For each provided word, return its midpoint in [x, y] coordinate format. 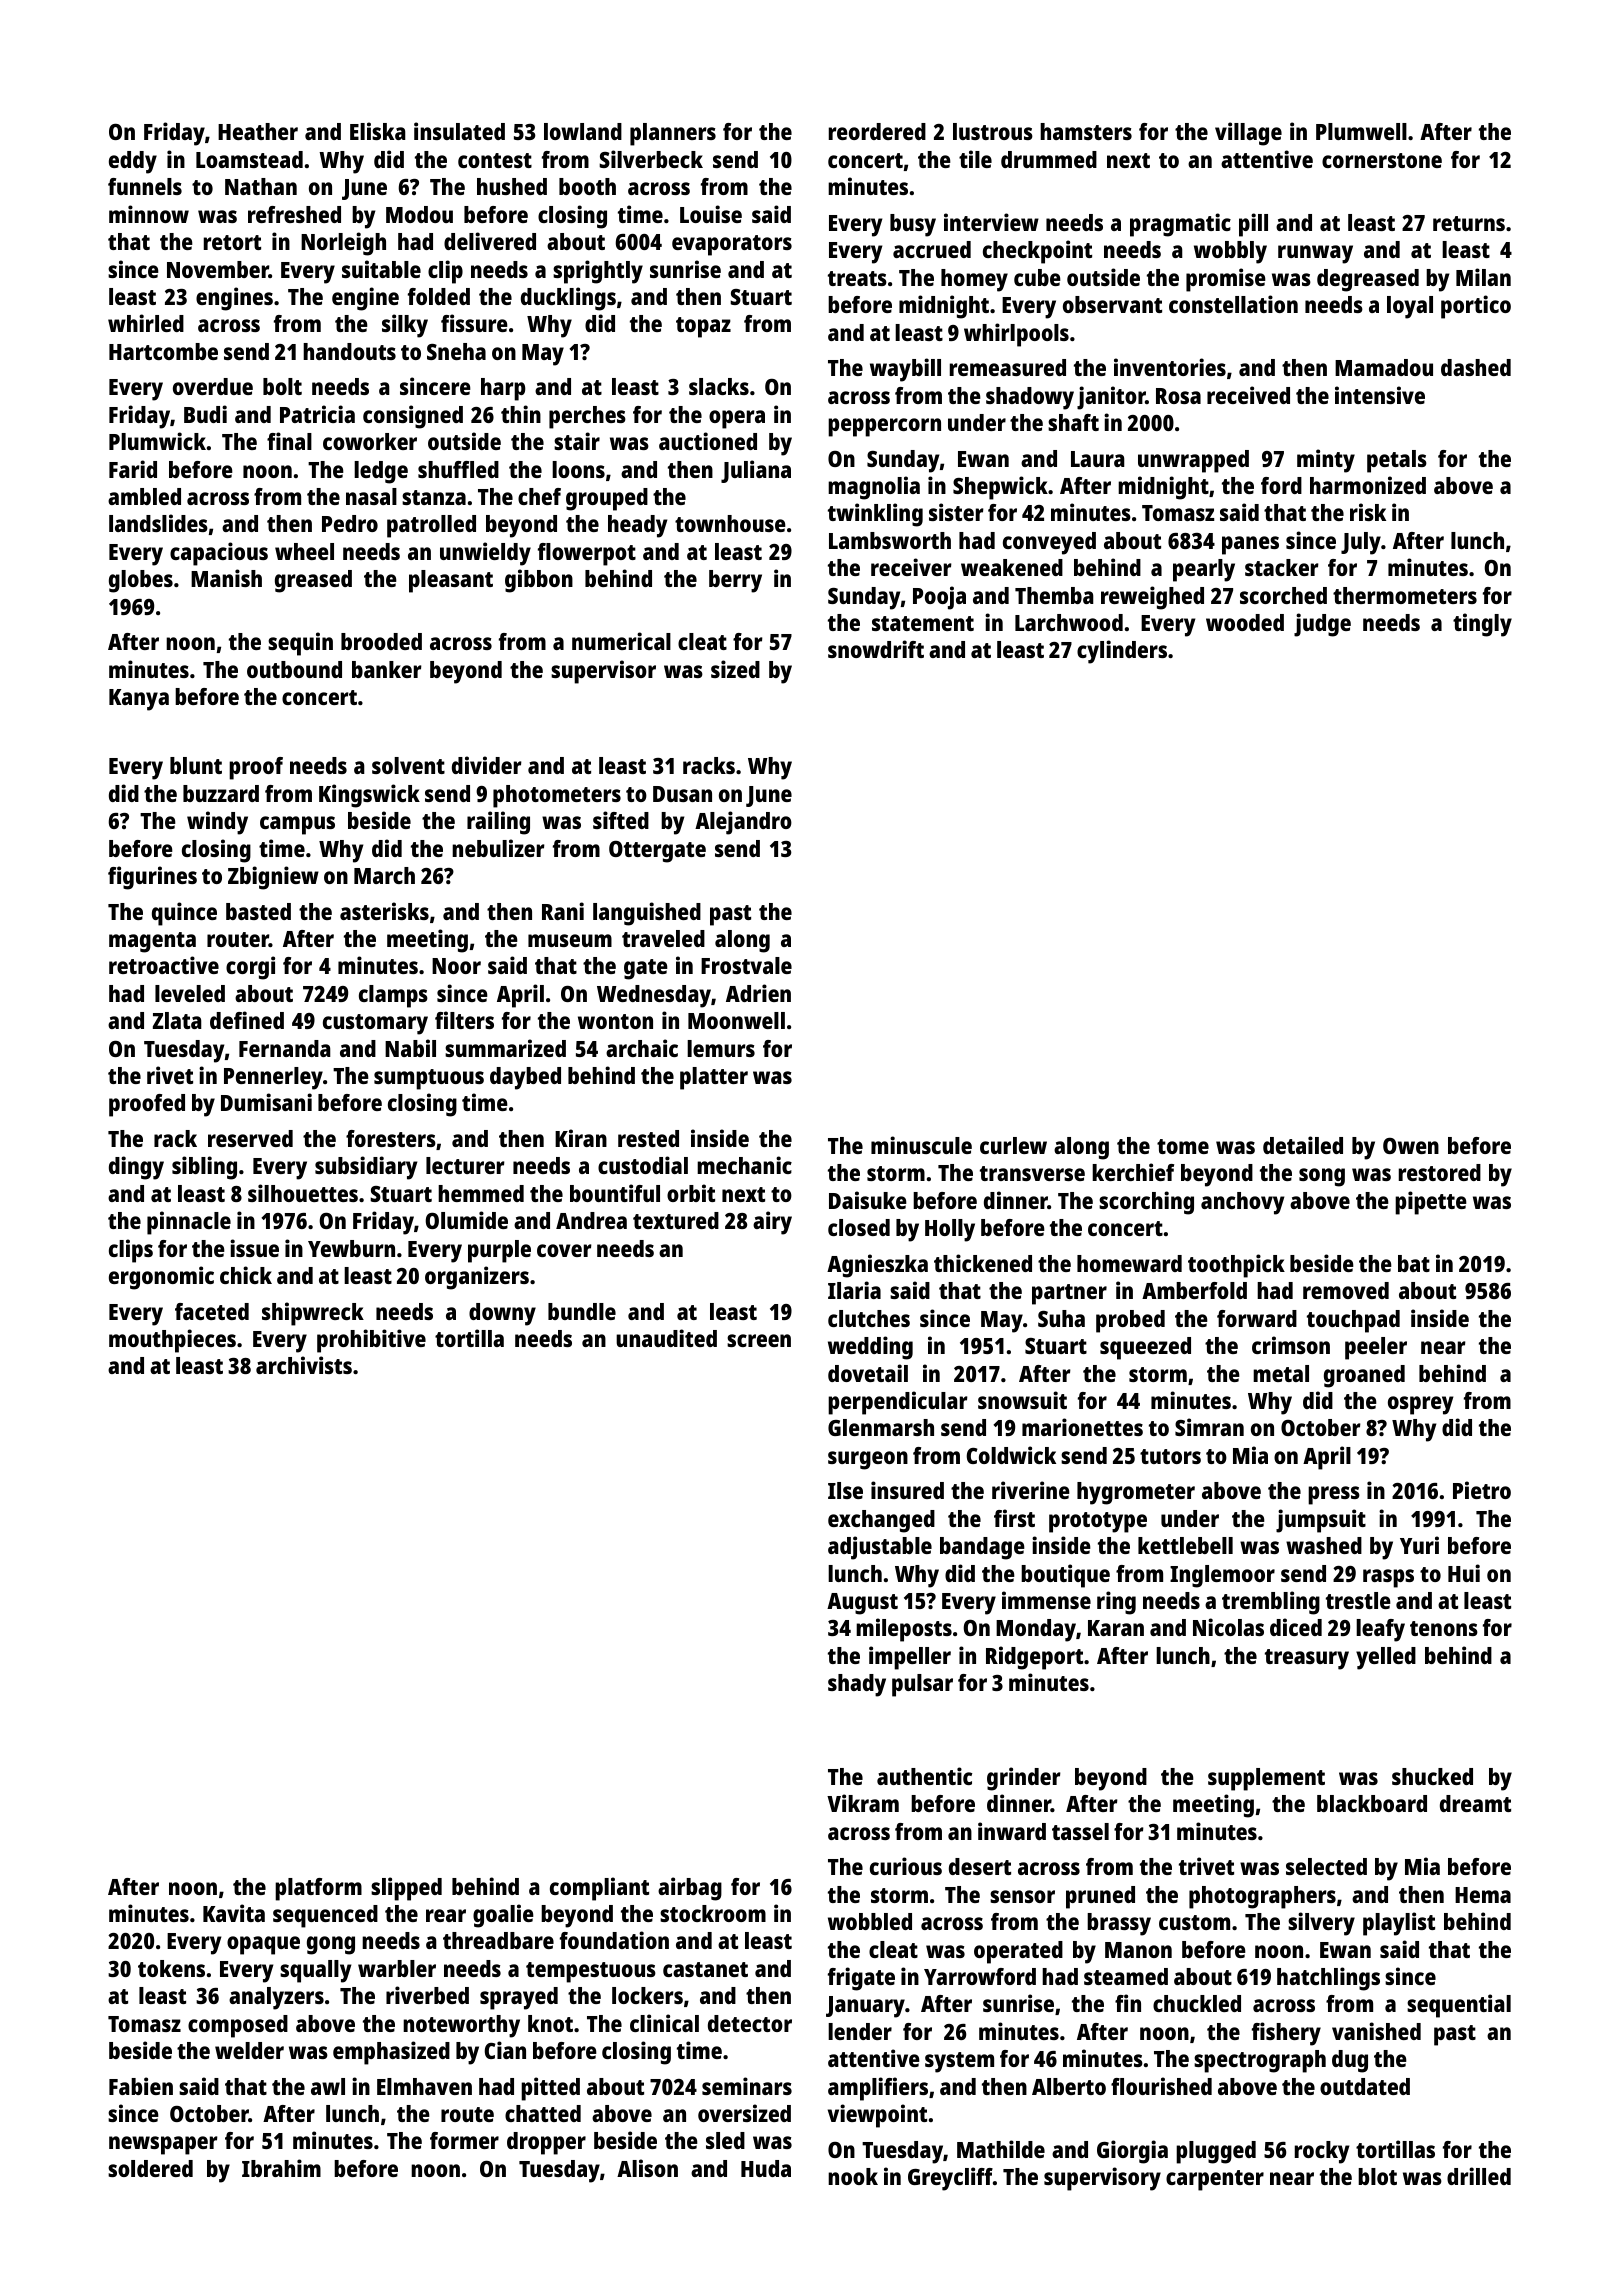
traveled [663, 938]
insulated [459, 131]
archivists [304, 1365]
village [1248, 134]
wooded [1245, 622]
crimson [1291, 1345]
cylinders [1122, 652]
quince [184, 914]
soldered [150, 2168]
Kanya [139, 700]
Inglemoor [1222, 1576]
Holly [950, 1230]
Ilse [845, 1490]
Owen [1411, 1146]
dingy [136, 1168]
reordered [877, 131]
